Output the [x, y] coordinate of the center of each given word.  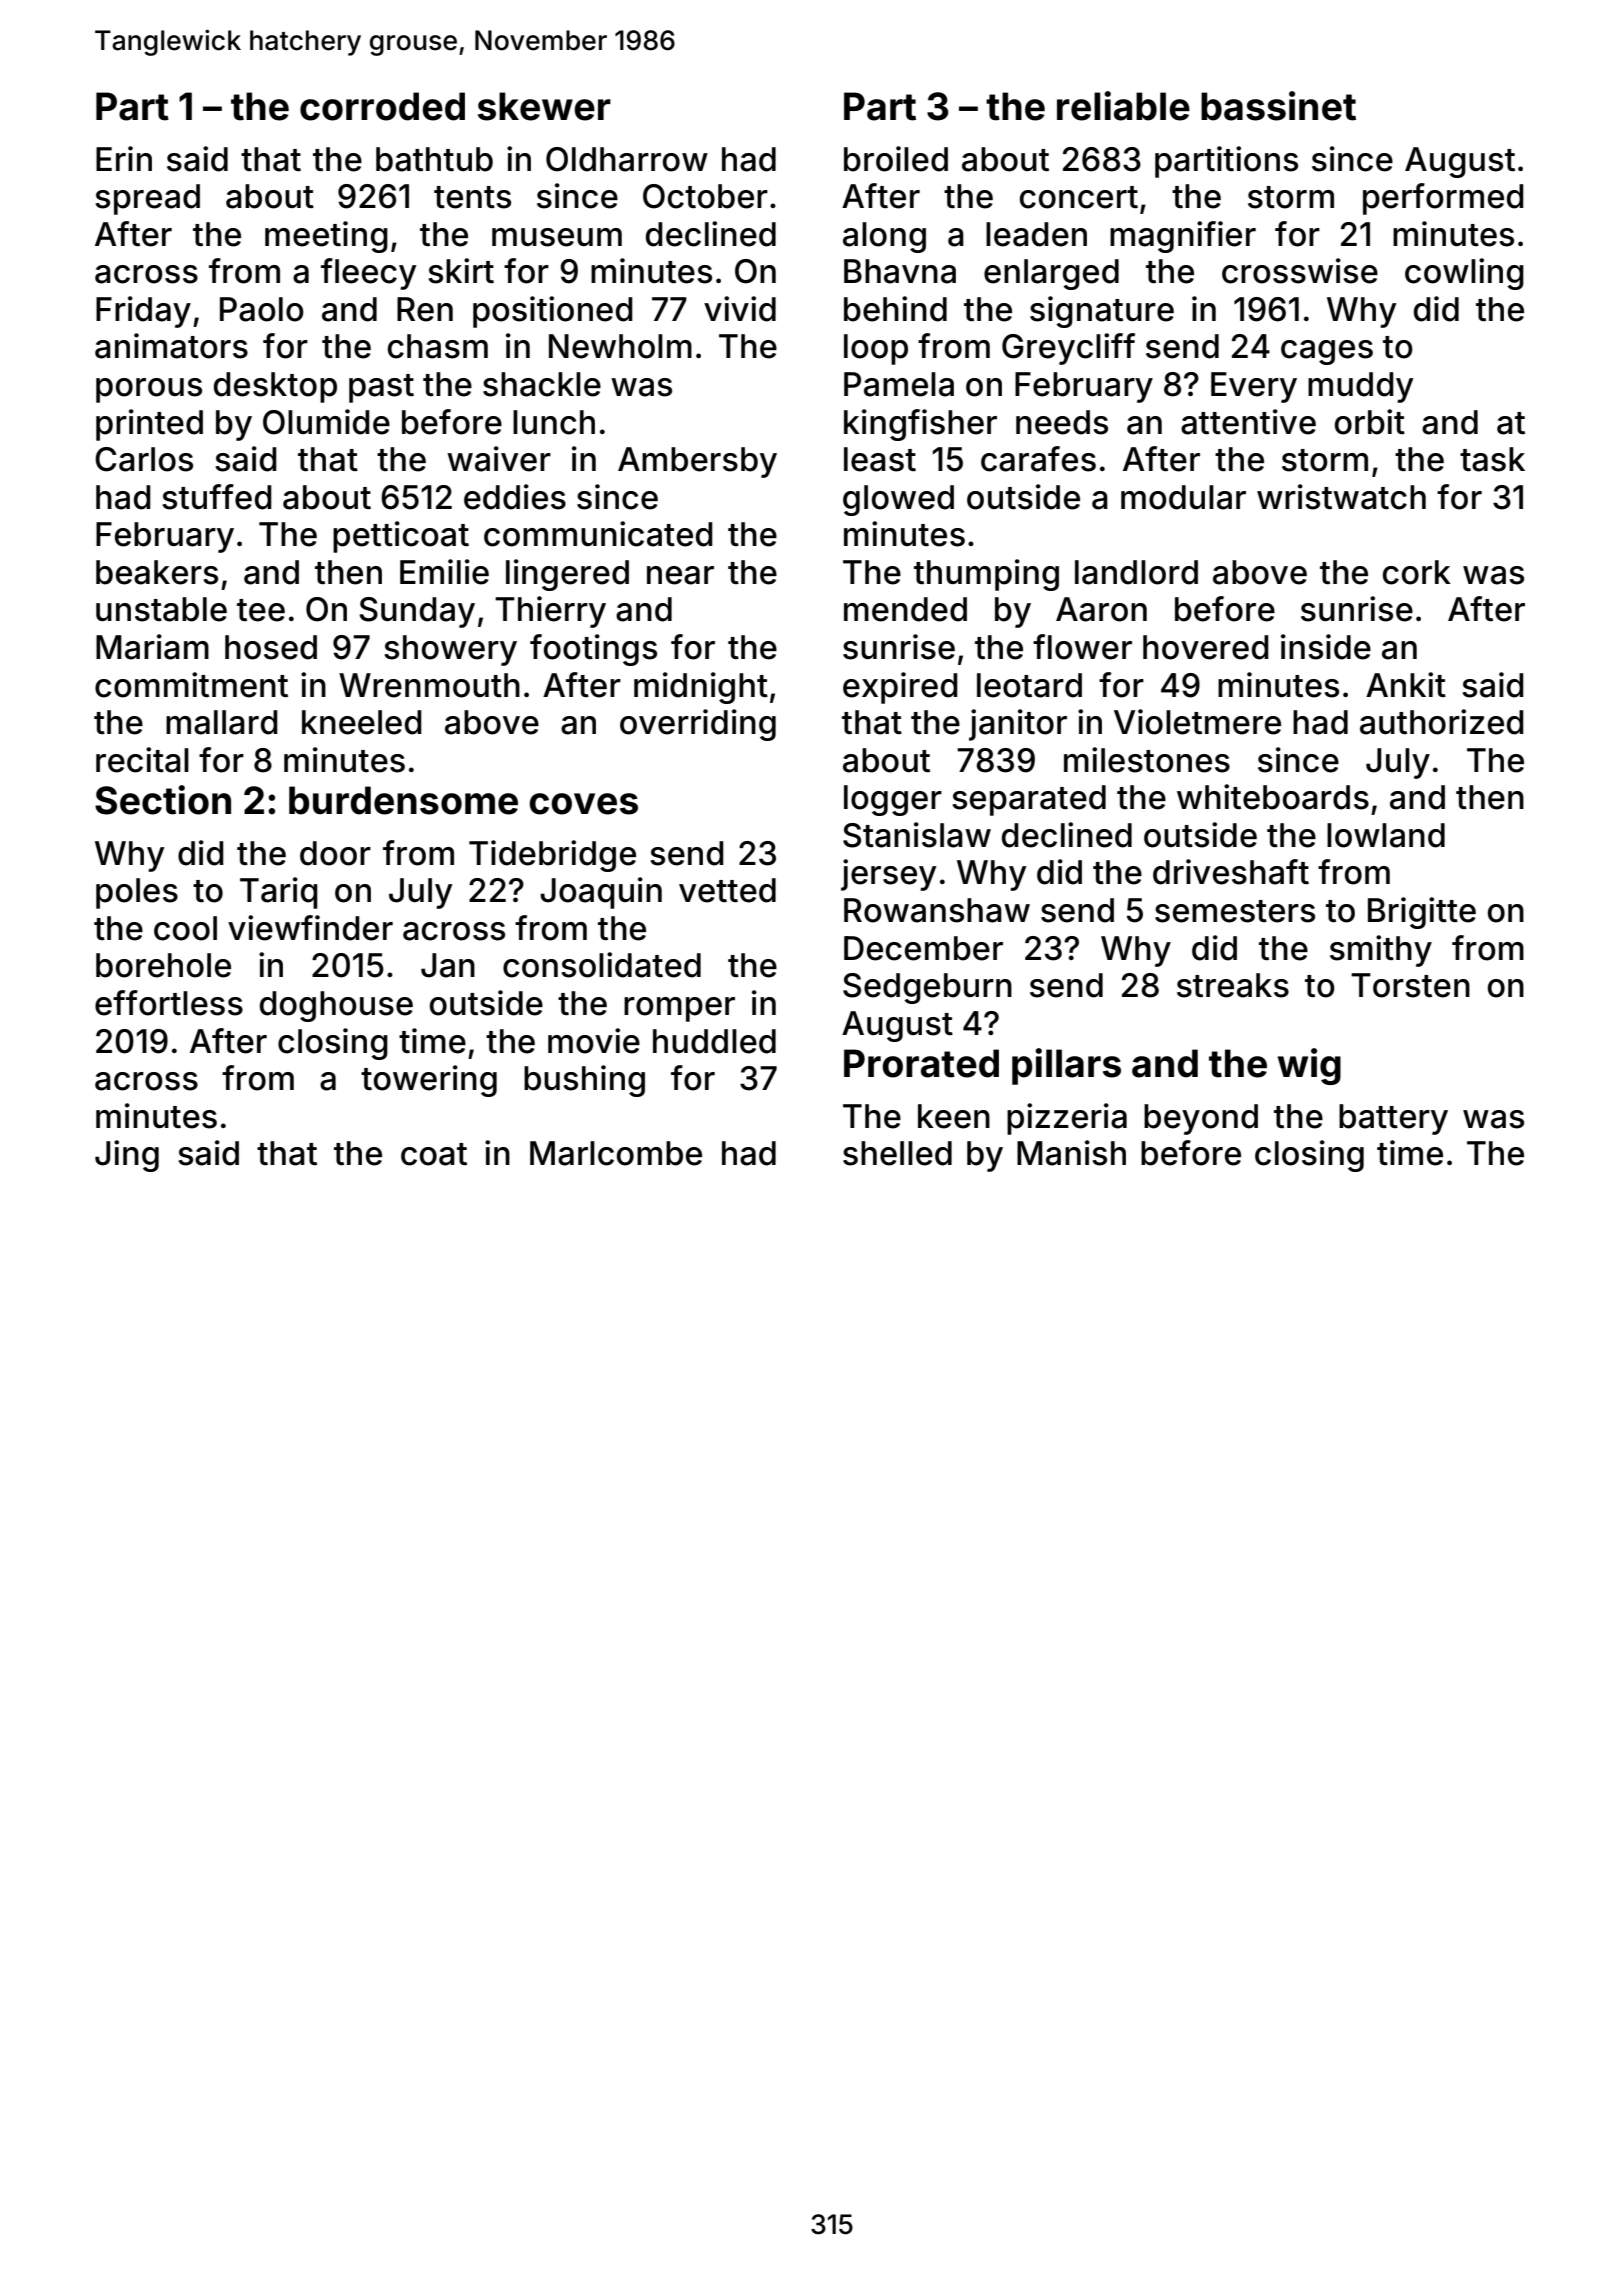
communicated [598, 534]
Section [163, 800]
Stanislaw [917, 835]
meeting [326, 237]
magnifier [1183, 237]
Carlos [144, 459]
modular [1183, 497]
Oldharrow [627, 159]
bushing [584, 1081]
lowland [1386, 835]
